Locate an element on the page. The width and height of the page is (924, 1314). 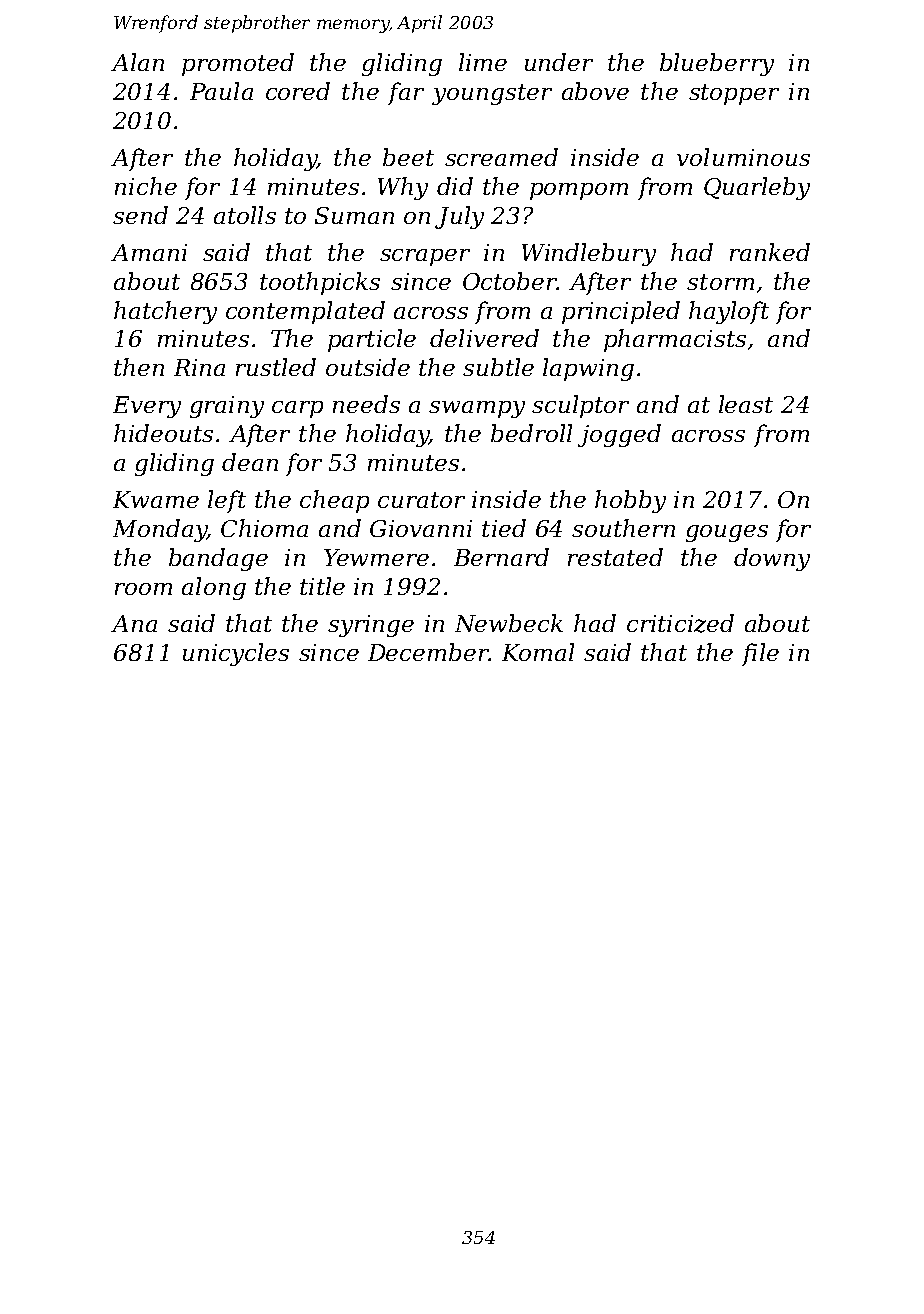
toothpicks is located at coordinates (320, 283).
